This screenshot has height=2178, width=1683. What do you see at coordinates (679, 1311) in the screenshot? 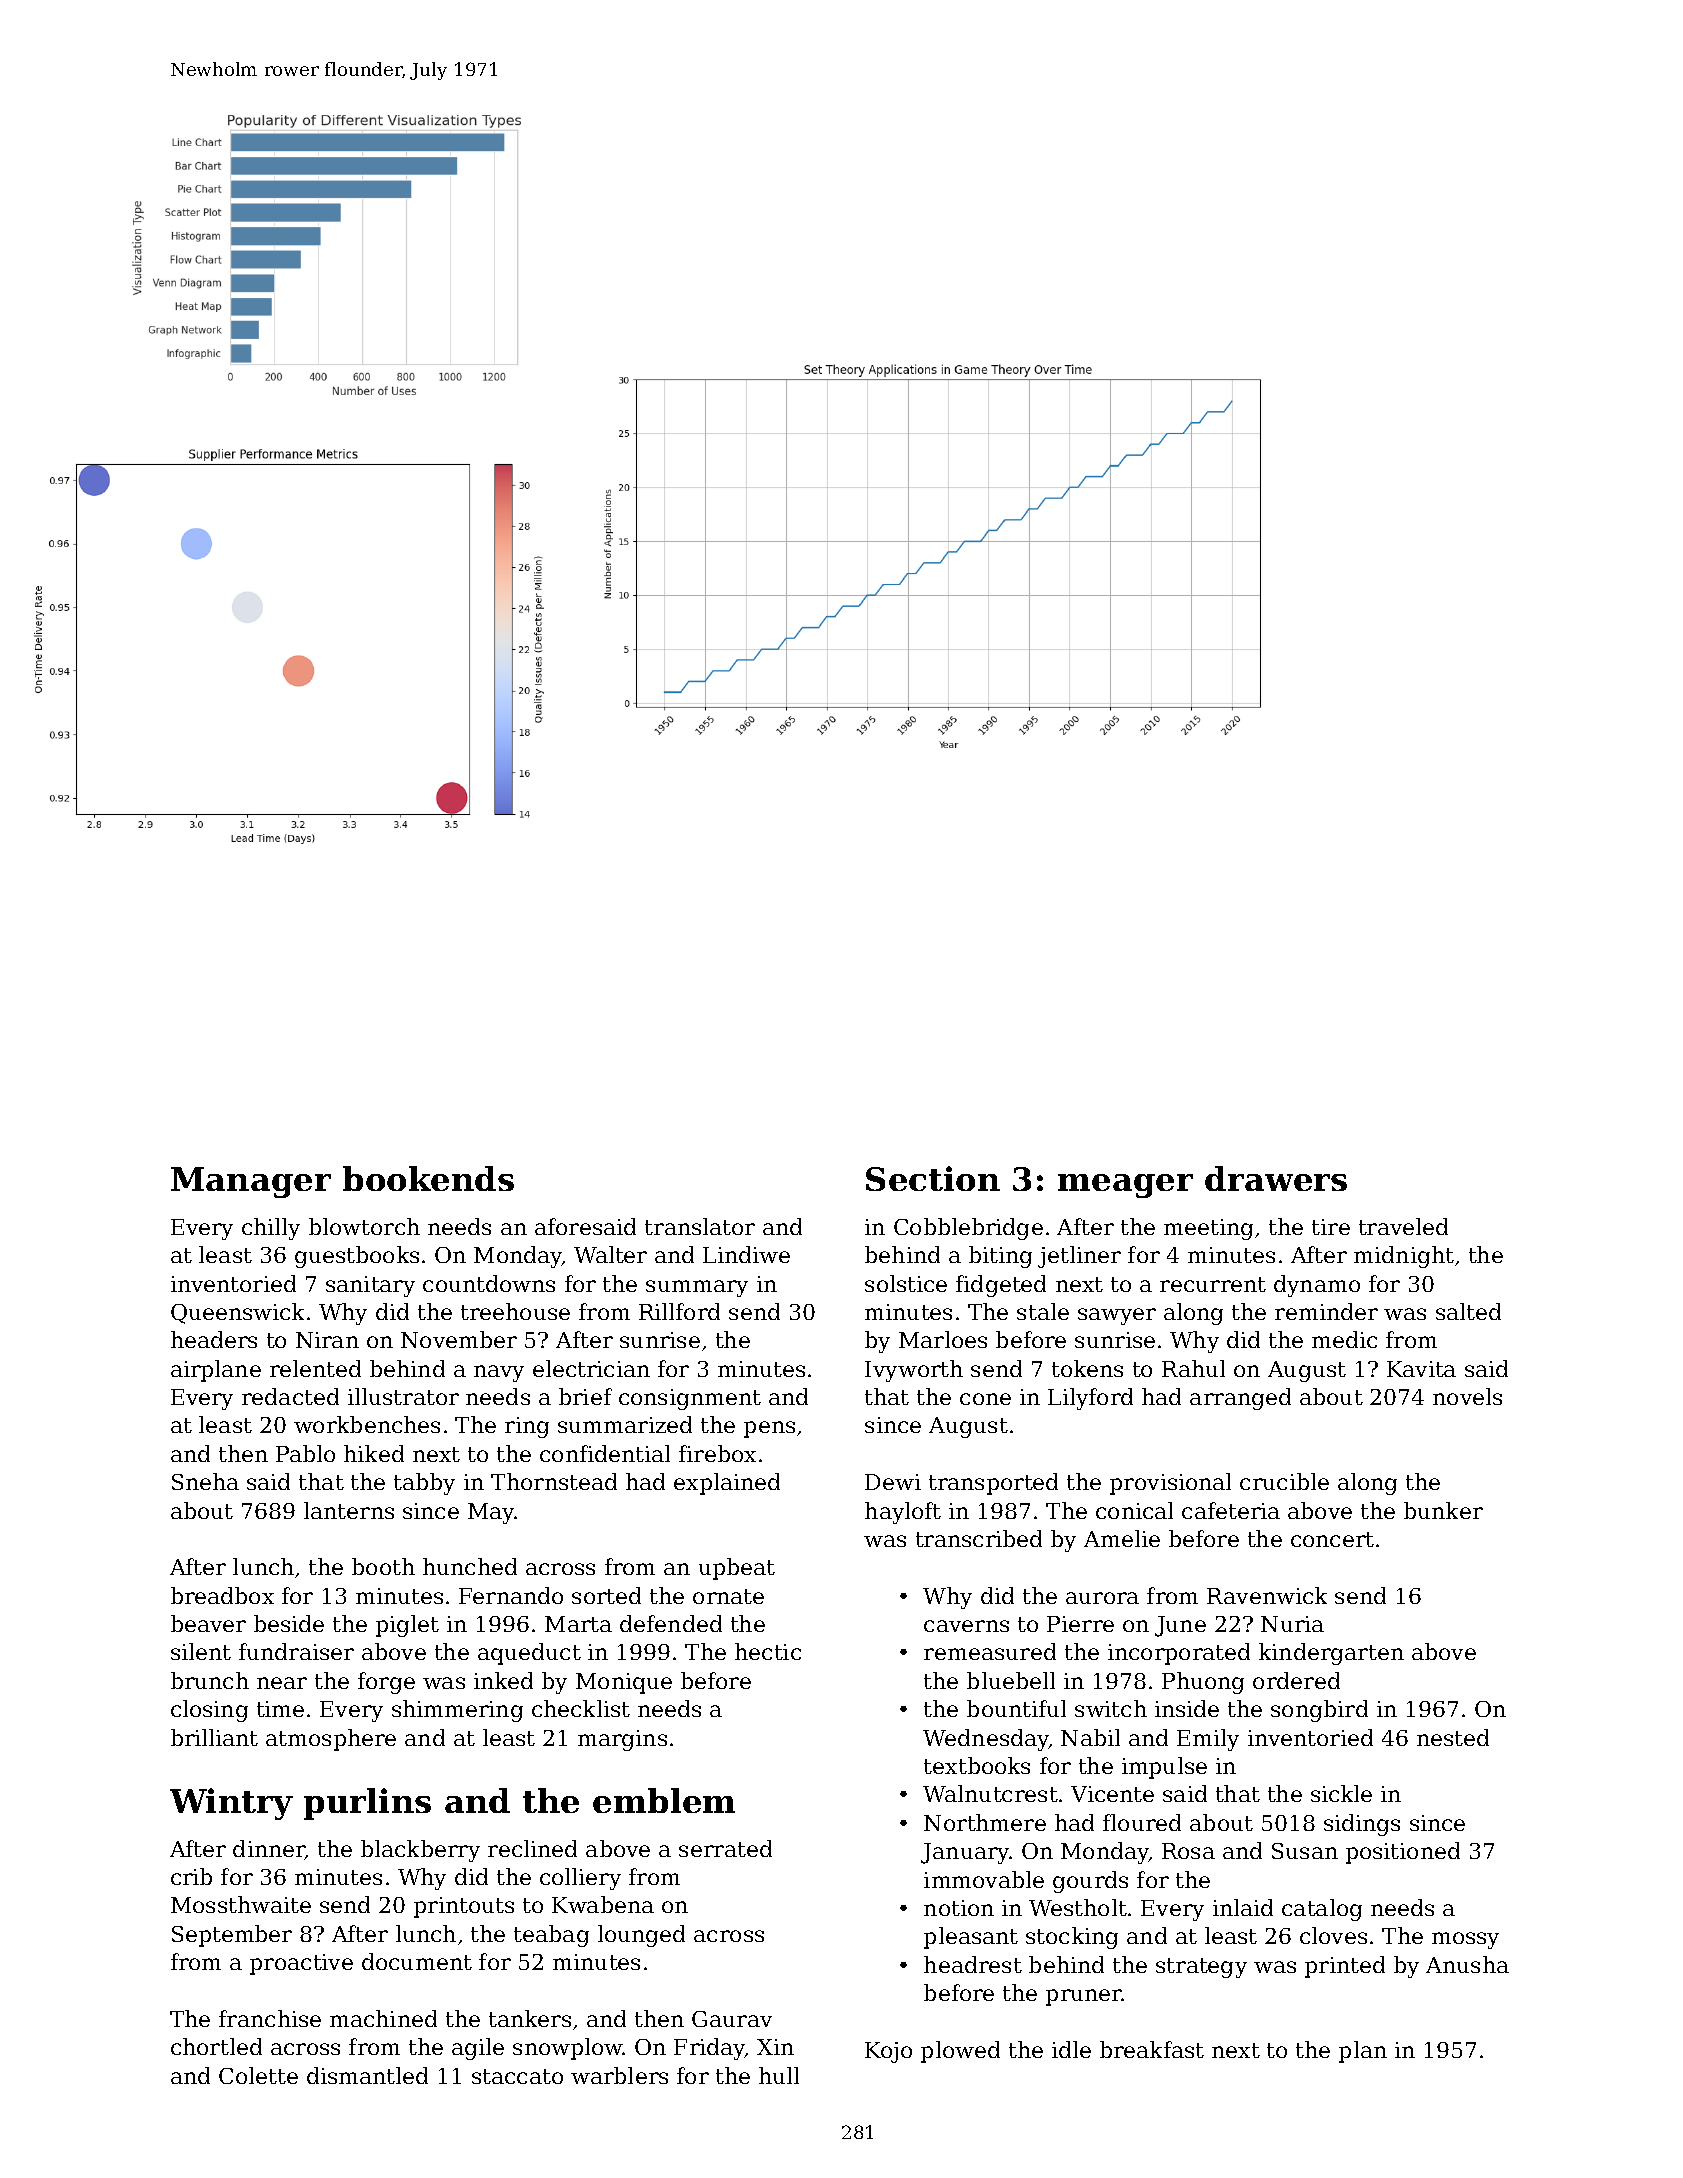
I see `Rillford` at bounding box center [679, 1311].
